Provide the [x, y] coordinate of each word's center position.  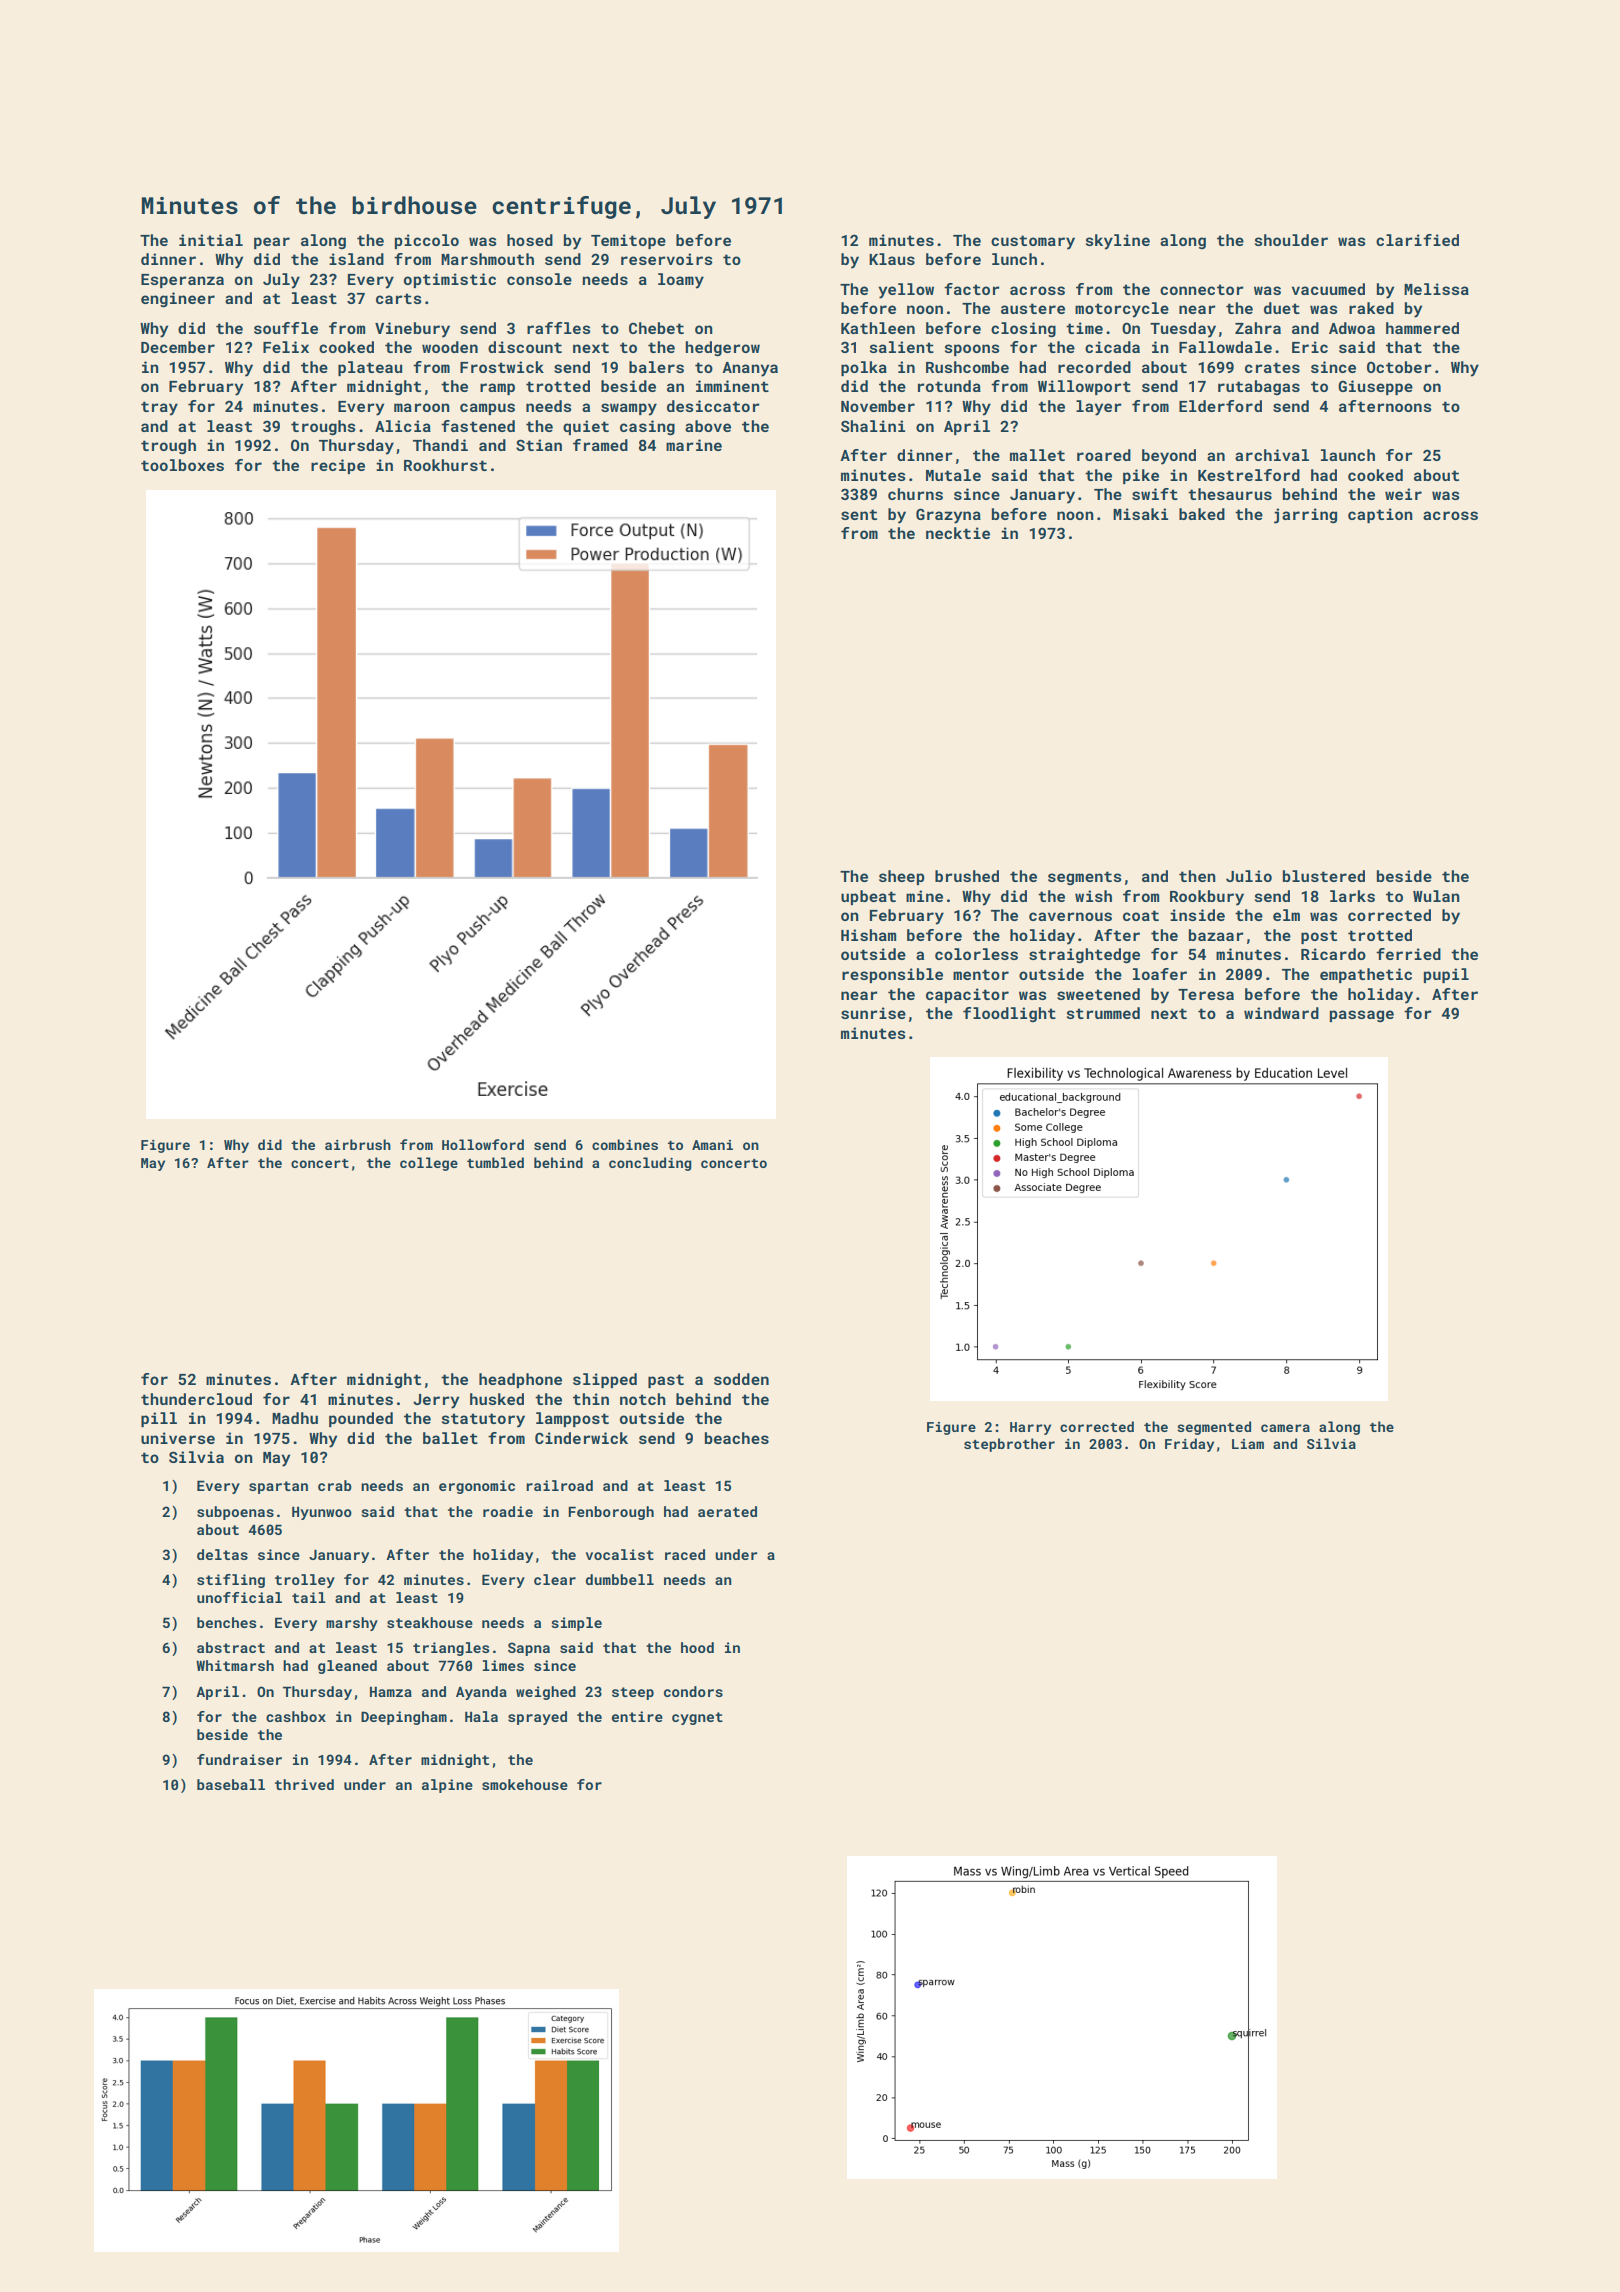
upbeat [868, 897]
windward [1281, 1013]
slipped [605, 1380]
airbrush [358, 1144]
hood [697, 1647]
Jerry [436, 1401]
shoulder [1291, 240]
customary [1033, 242]
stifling [231, 1581]
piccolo [427, 241]
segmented [1214, 1428]
